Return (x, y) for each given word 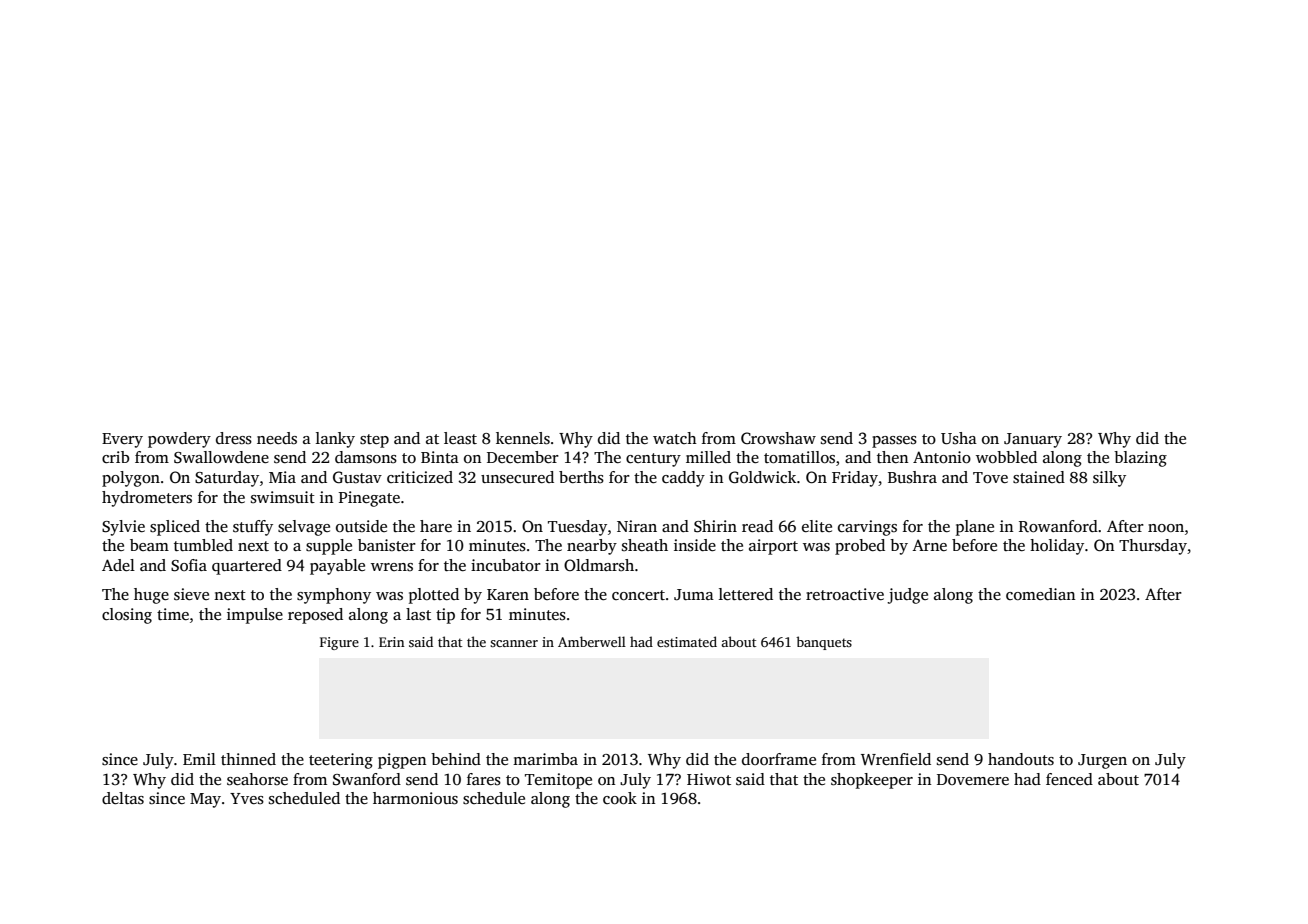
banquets (824, 643)
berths (581, 477)
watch (675, 438)
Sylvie (123, 528)
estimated (687, 641)
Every (122, 440)
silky (1109, 479)
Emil (199, 759)
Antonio (942, 457)
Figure (339, 643)
